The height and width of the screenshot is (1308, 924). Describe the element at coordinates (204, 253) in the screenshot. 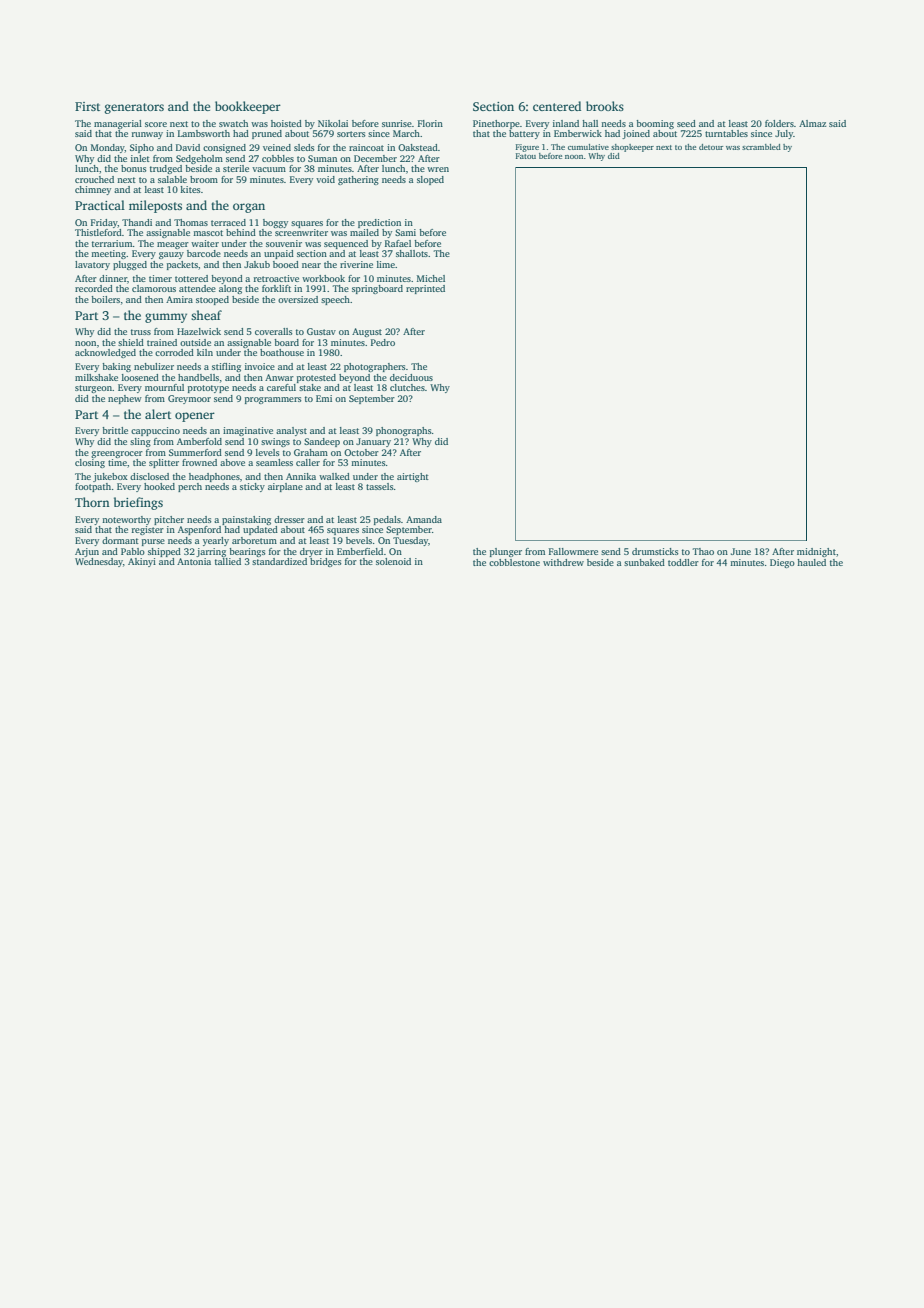

I see `barcode` at that location.
